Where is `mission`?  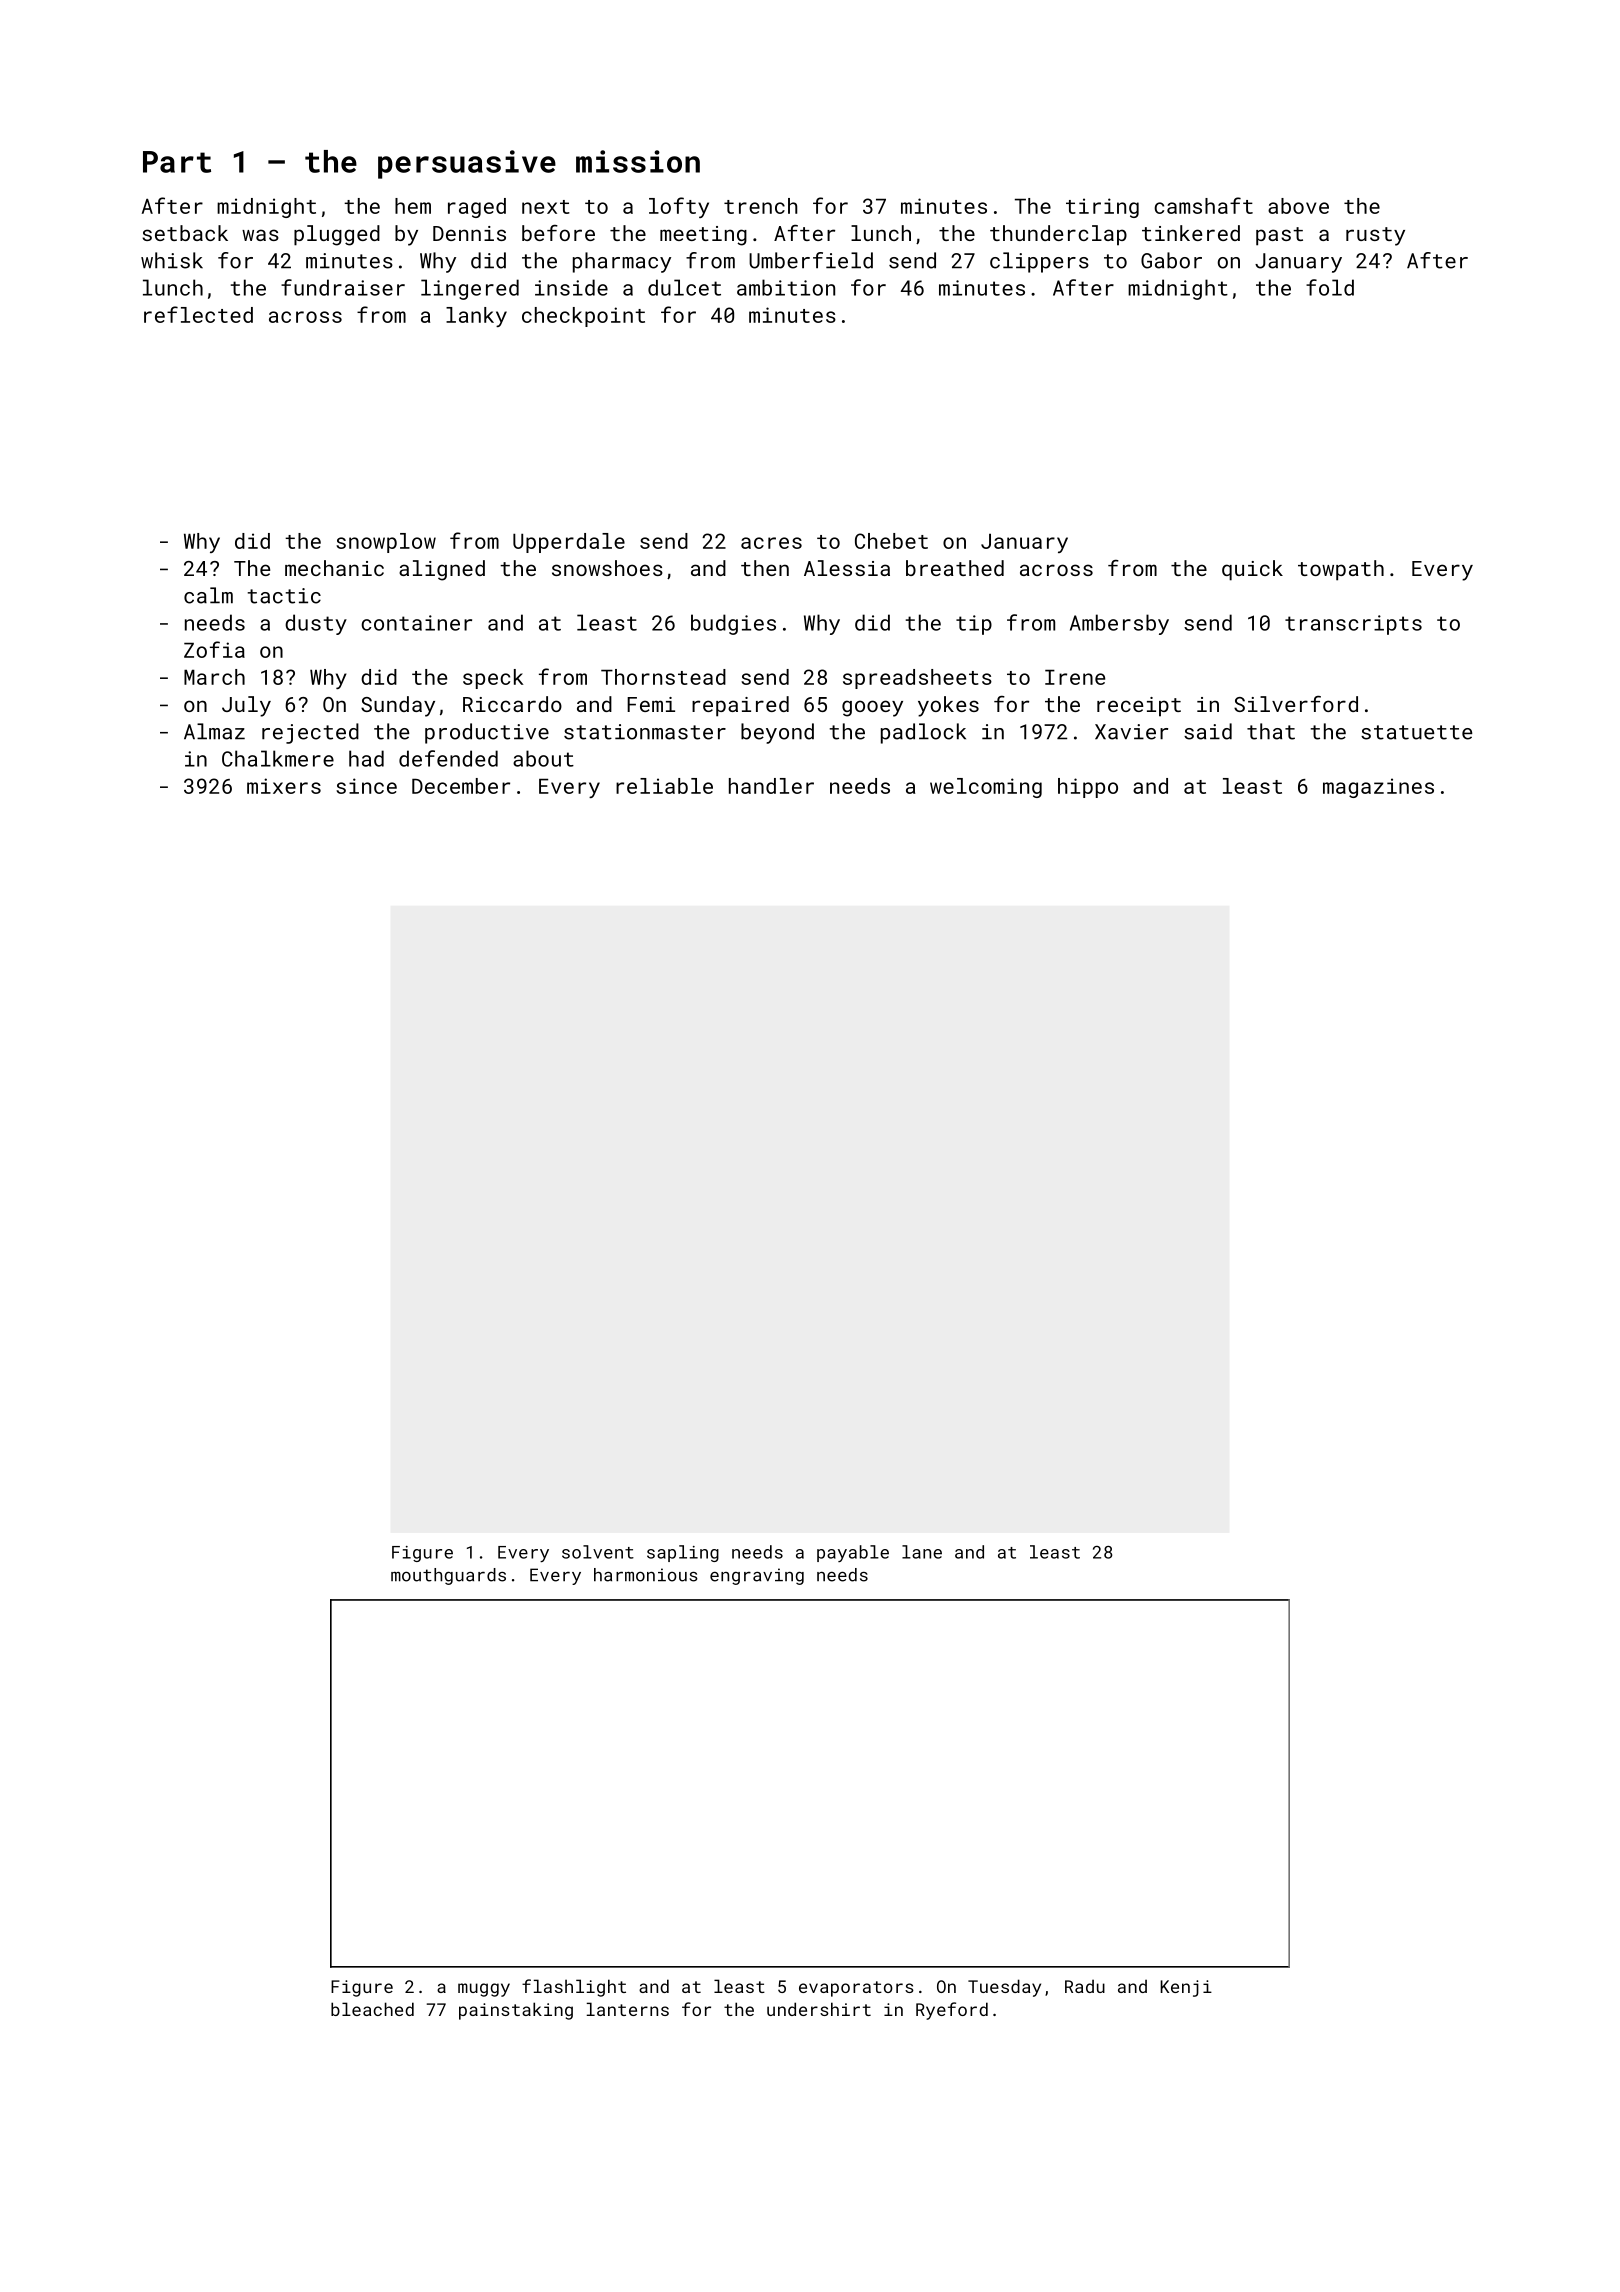
mission is located at coordinates (638, 161).
